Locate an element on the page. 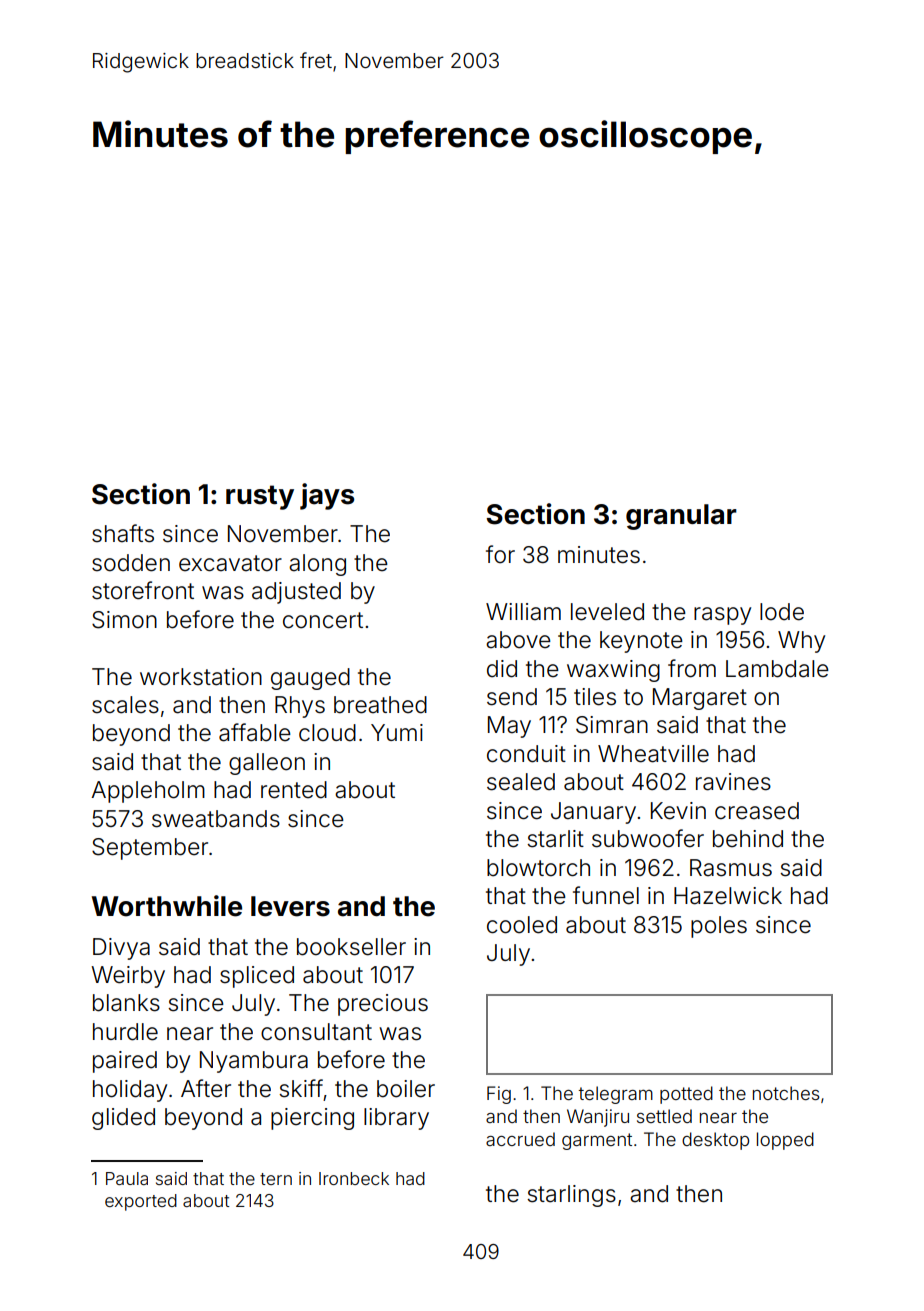 This image has width=924, height=1311. granular is located at coordinates (681, 517).
